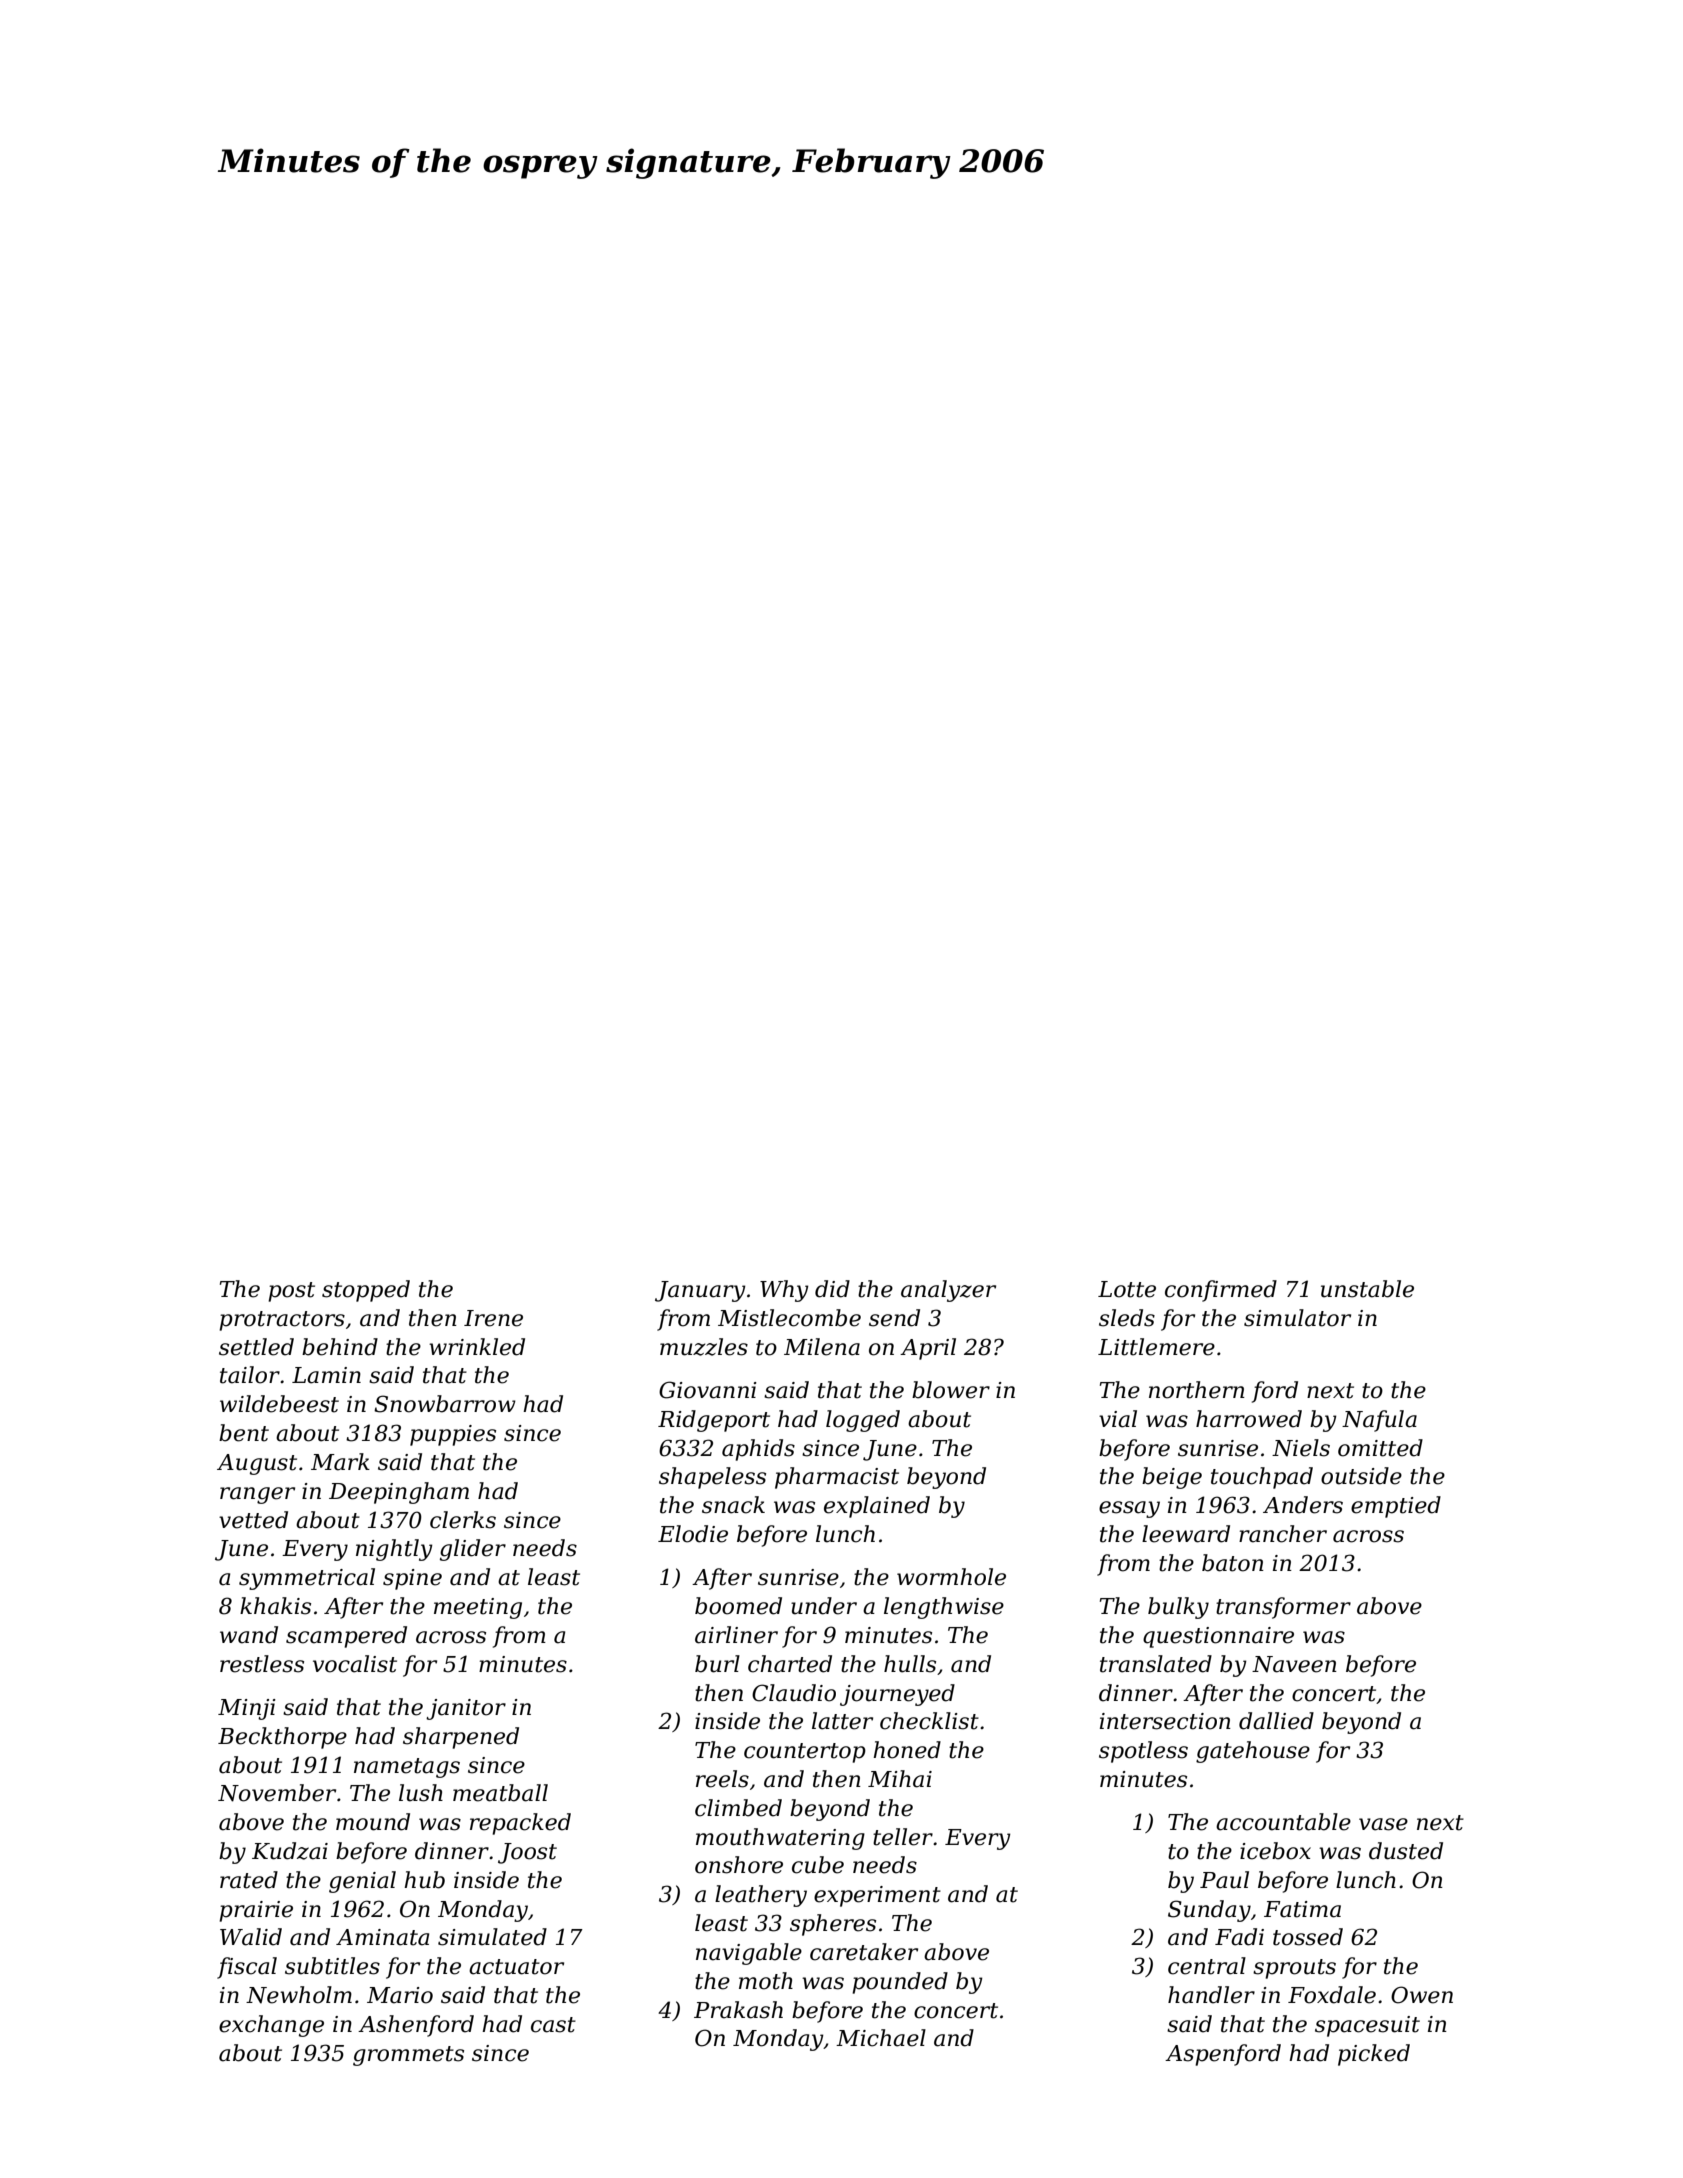  Describe the element at coordinates (910, 1664) in the screenshot. I see `hulls` at that location.
